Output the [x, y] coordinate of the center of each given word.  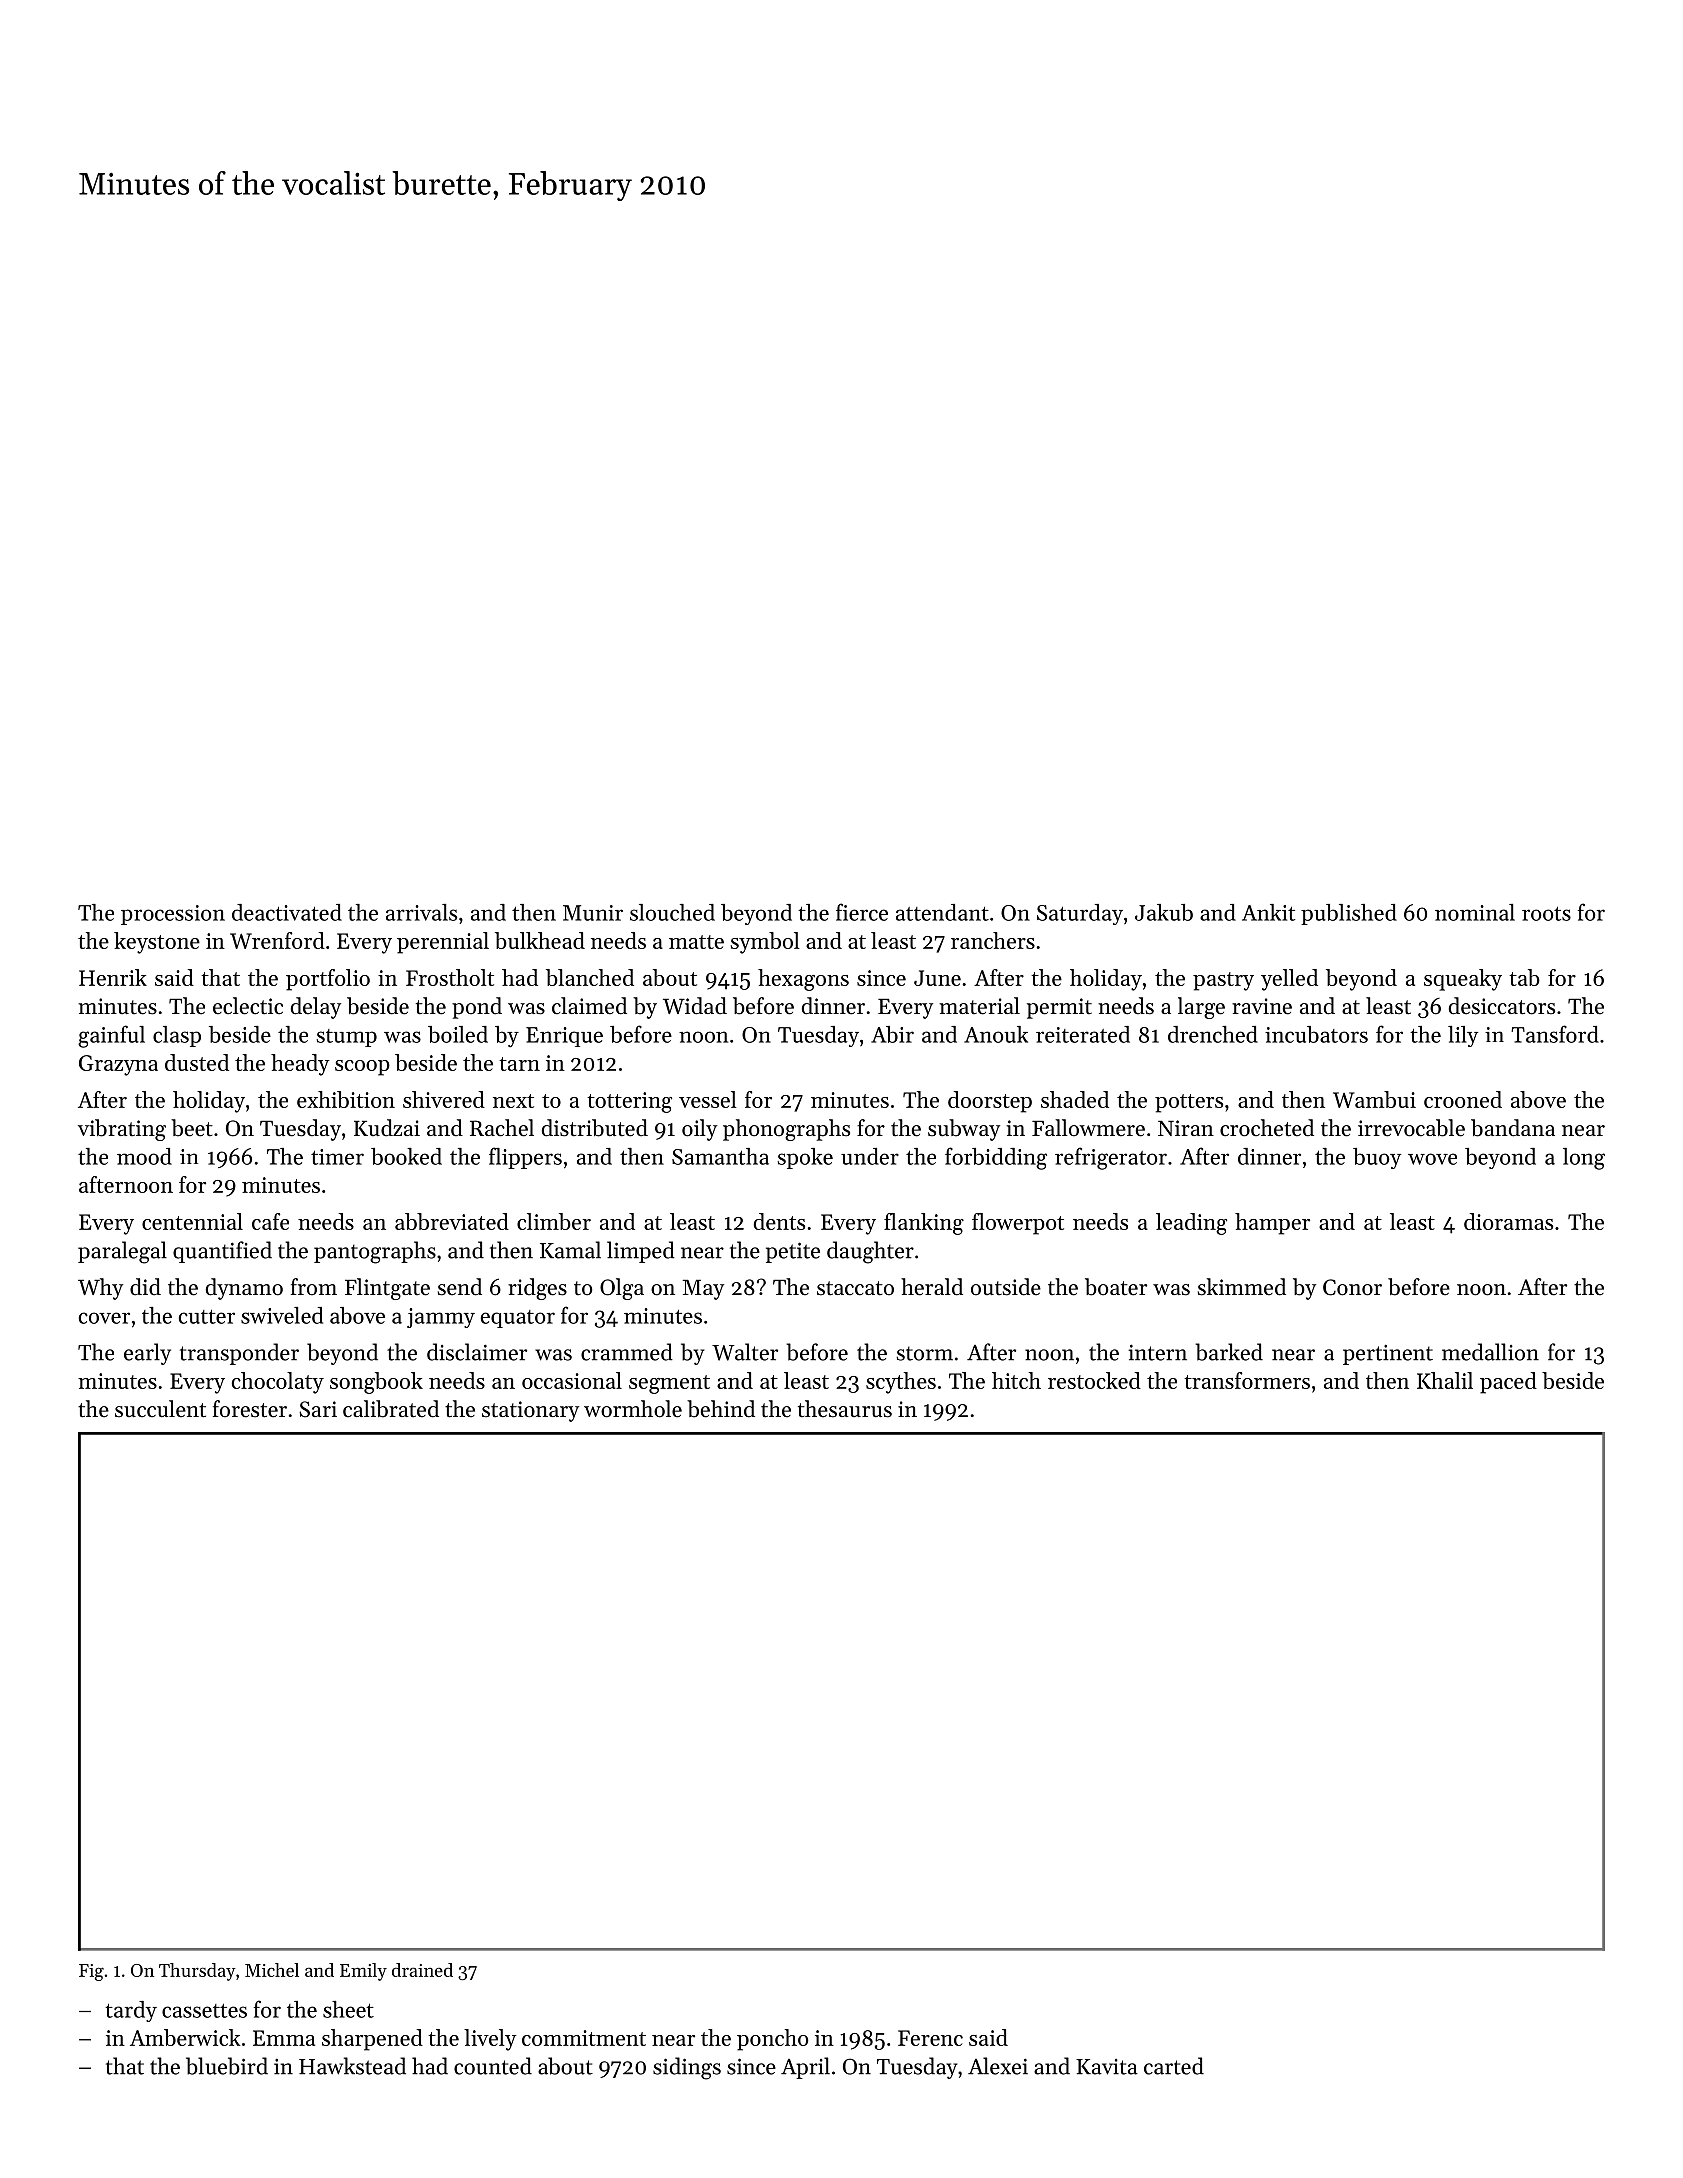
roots [1546, 914]
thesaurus [845, 1409]
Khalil [1445, 1380]
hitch [1016, 1380]
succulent [160, 1409]
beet [192, 1128]
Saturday [1080, 914]
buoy [1377, 1158]
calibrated [391, 1409]
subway [964, 1130]
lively [490, 2040]
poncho [773, 2040]
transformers [1247, 1380]
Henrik [113, 977]
